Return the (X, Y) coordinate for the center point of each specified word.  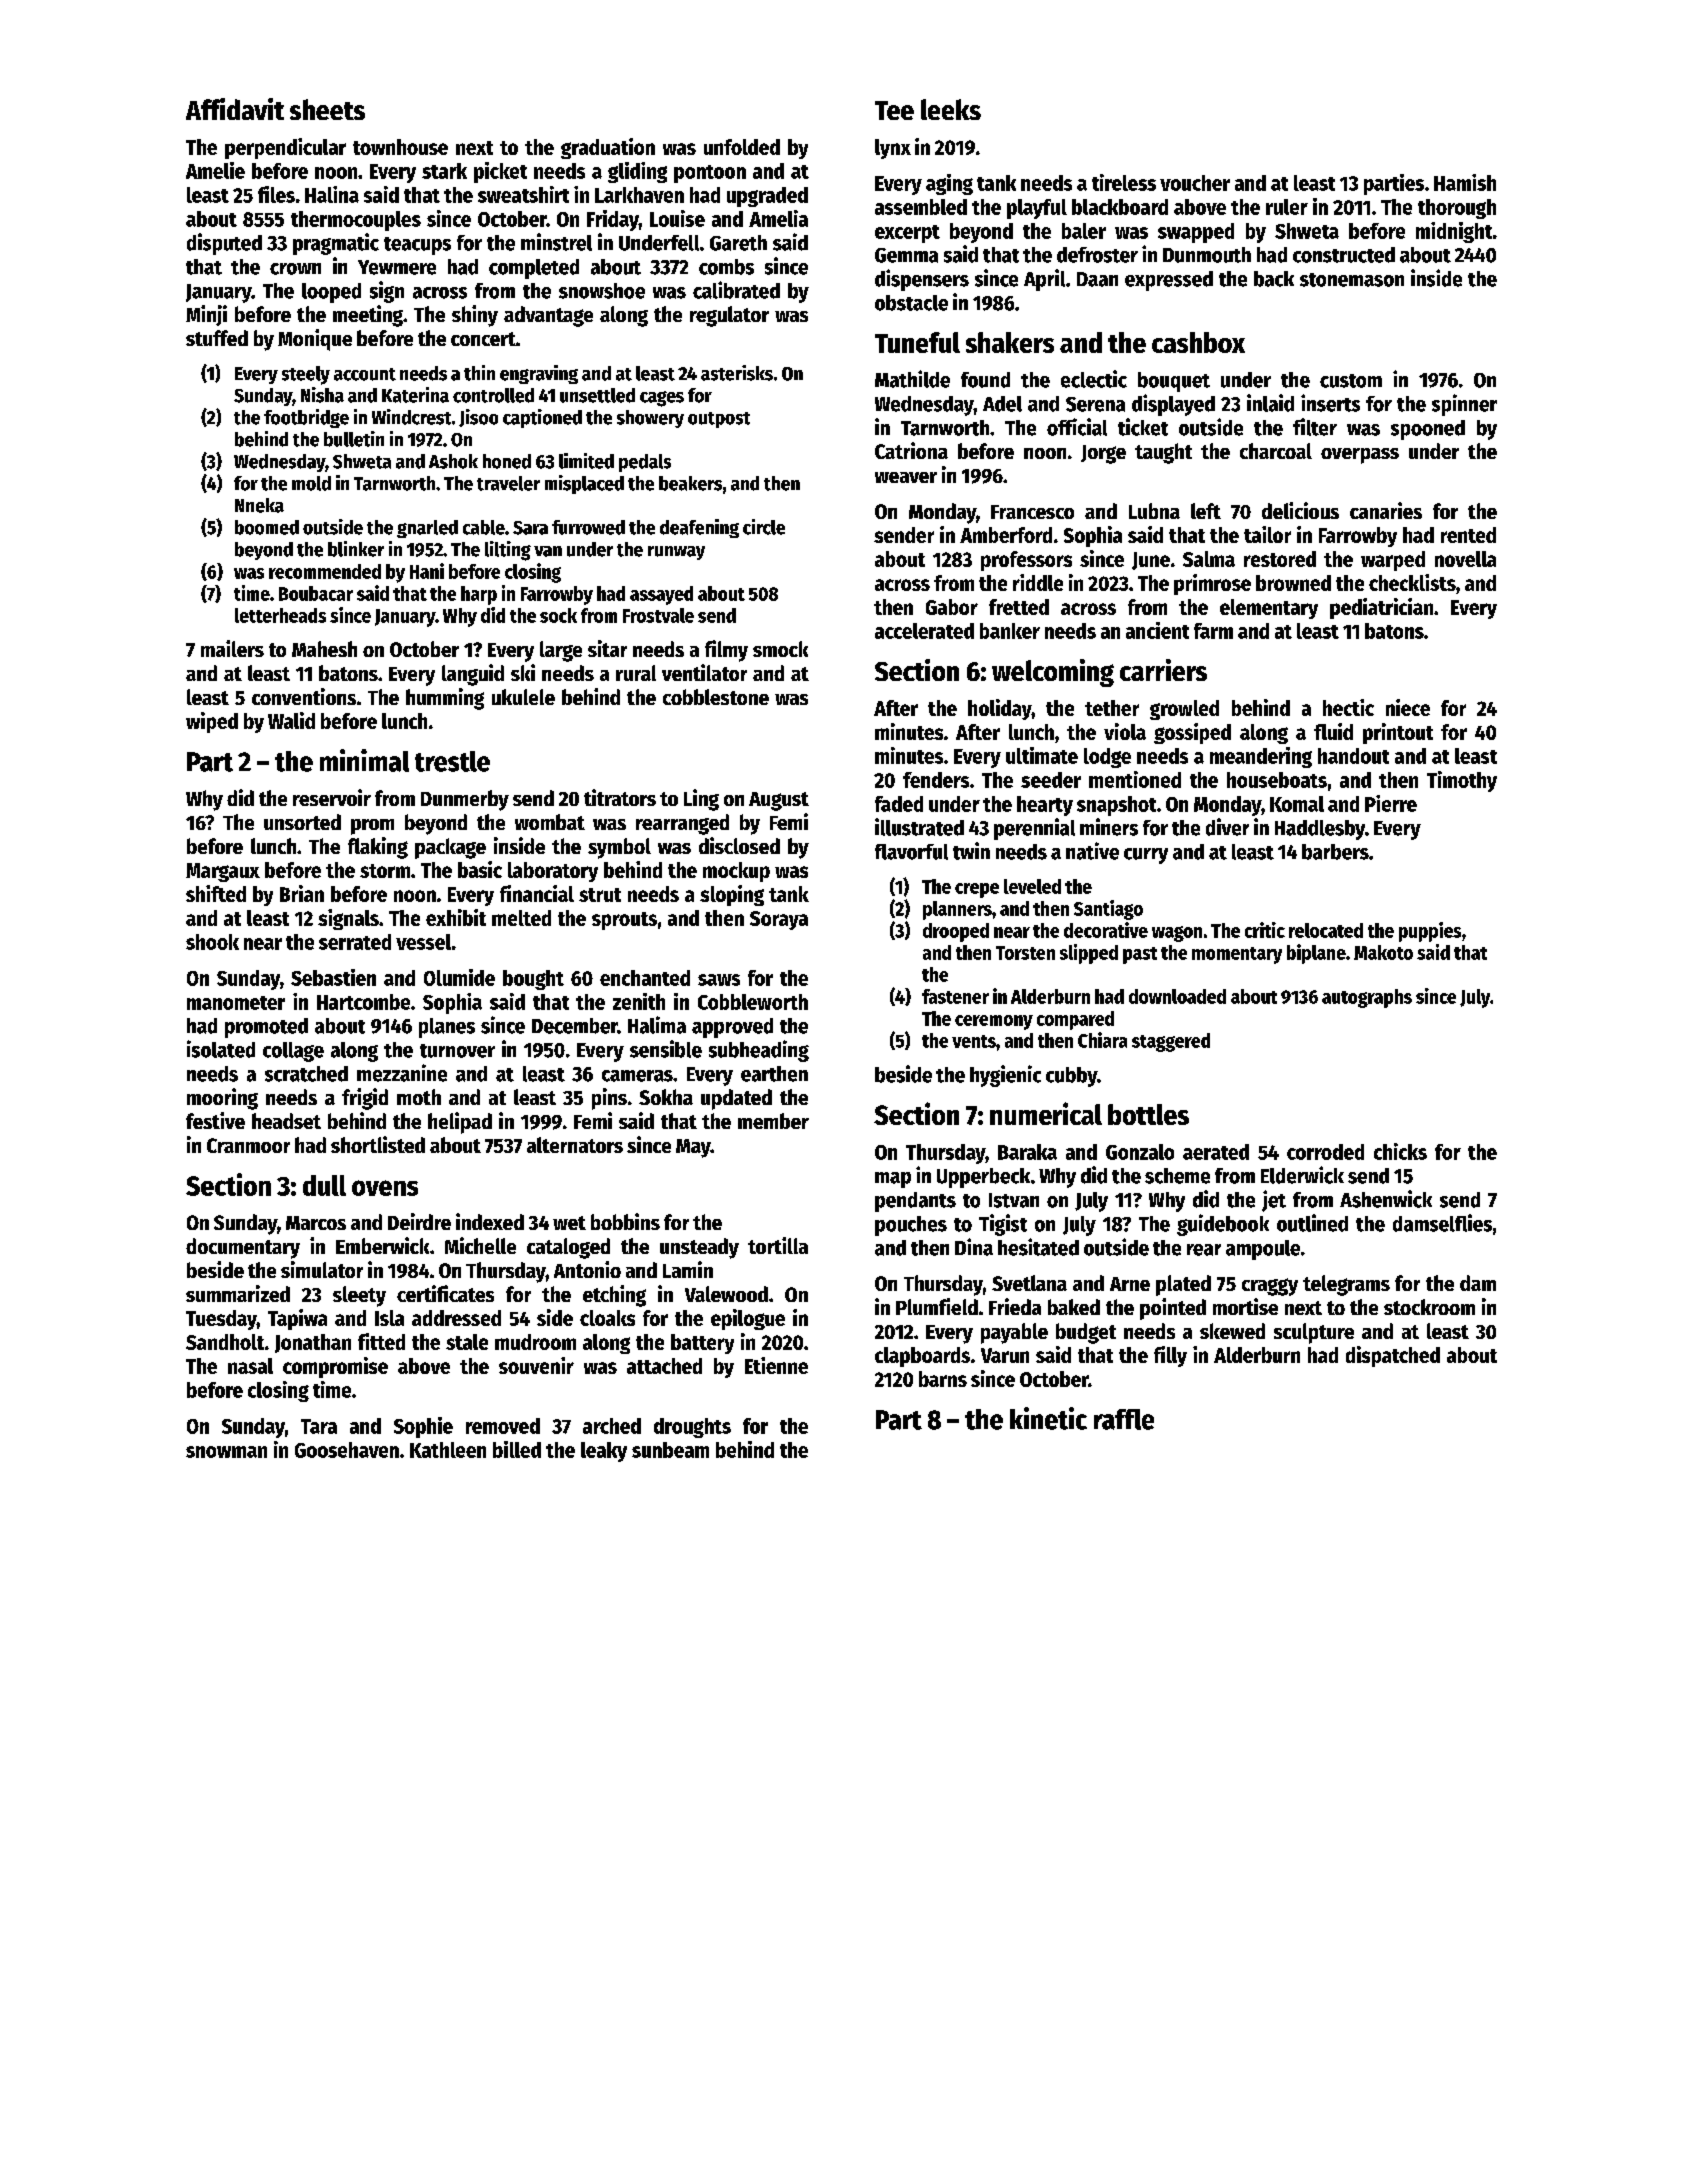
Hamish (1465, 182)
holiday (1000, 709)
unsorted (302, 822)
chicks (1400, 1151)
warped (1393, 561)
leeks (951, 109)
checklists (1412, 582)
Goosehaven (347, 1450)
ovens (385, 1188)
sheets (327, 109)
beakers (690, 483)
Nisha (322, 395)
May (693, 1148)
